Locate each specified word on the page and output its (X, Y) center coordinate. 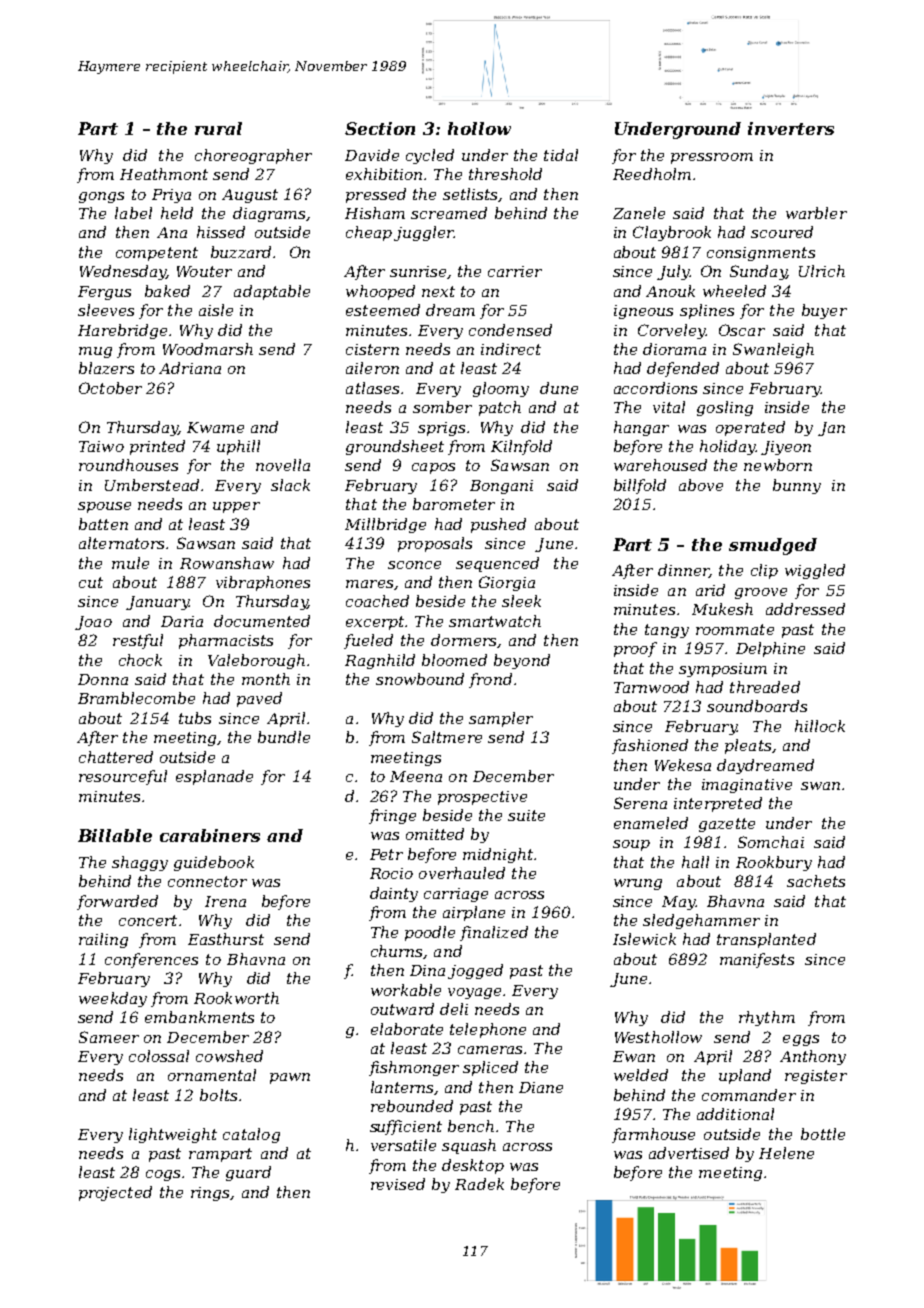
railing (103, 940)
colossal (159, 1056)
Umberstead (152, 485)
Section (380, 128)
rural (218, 128)
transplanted (766, 940)
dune (559, 388)
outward (402, 1009)
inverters (791, 128)
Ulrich (822, 271)
